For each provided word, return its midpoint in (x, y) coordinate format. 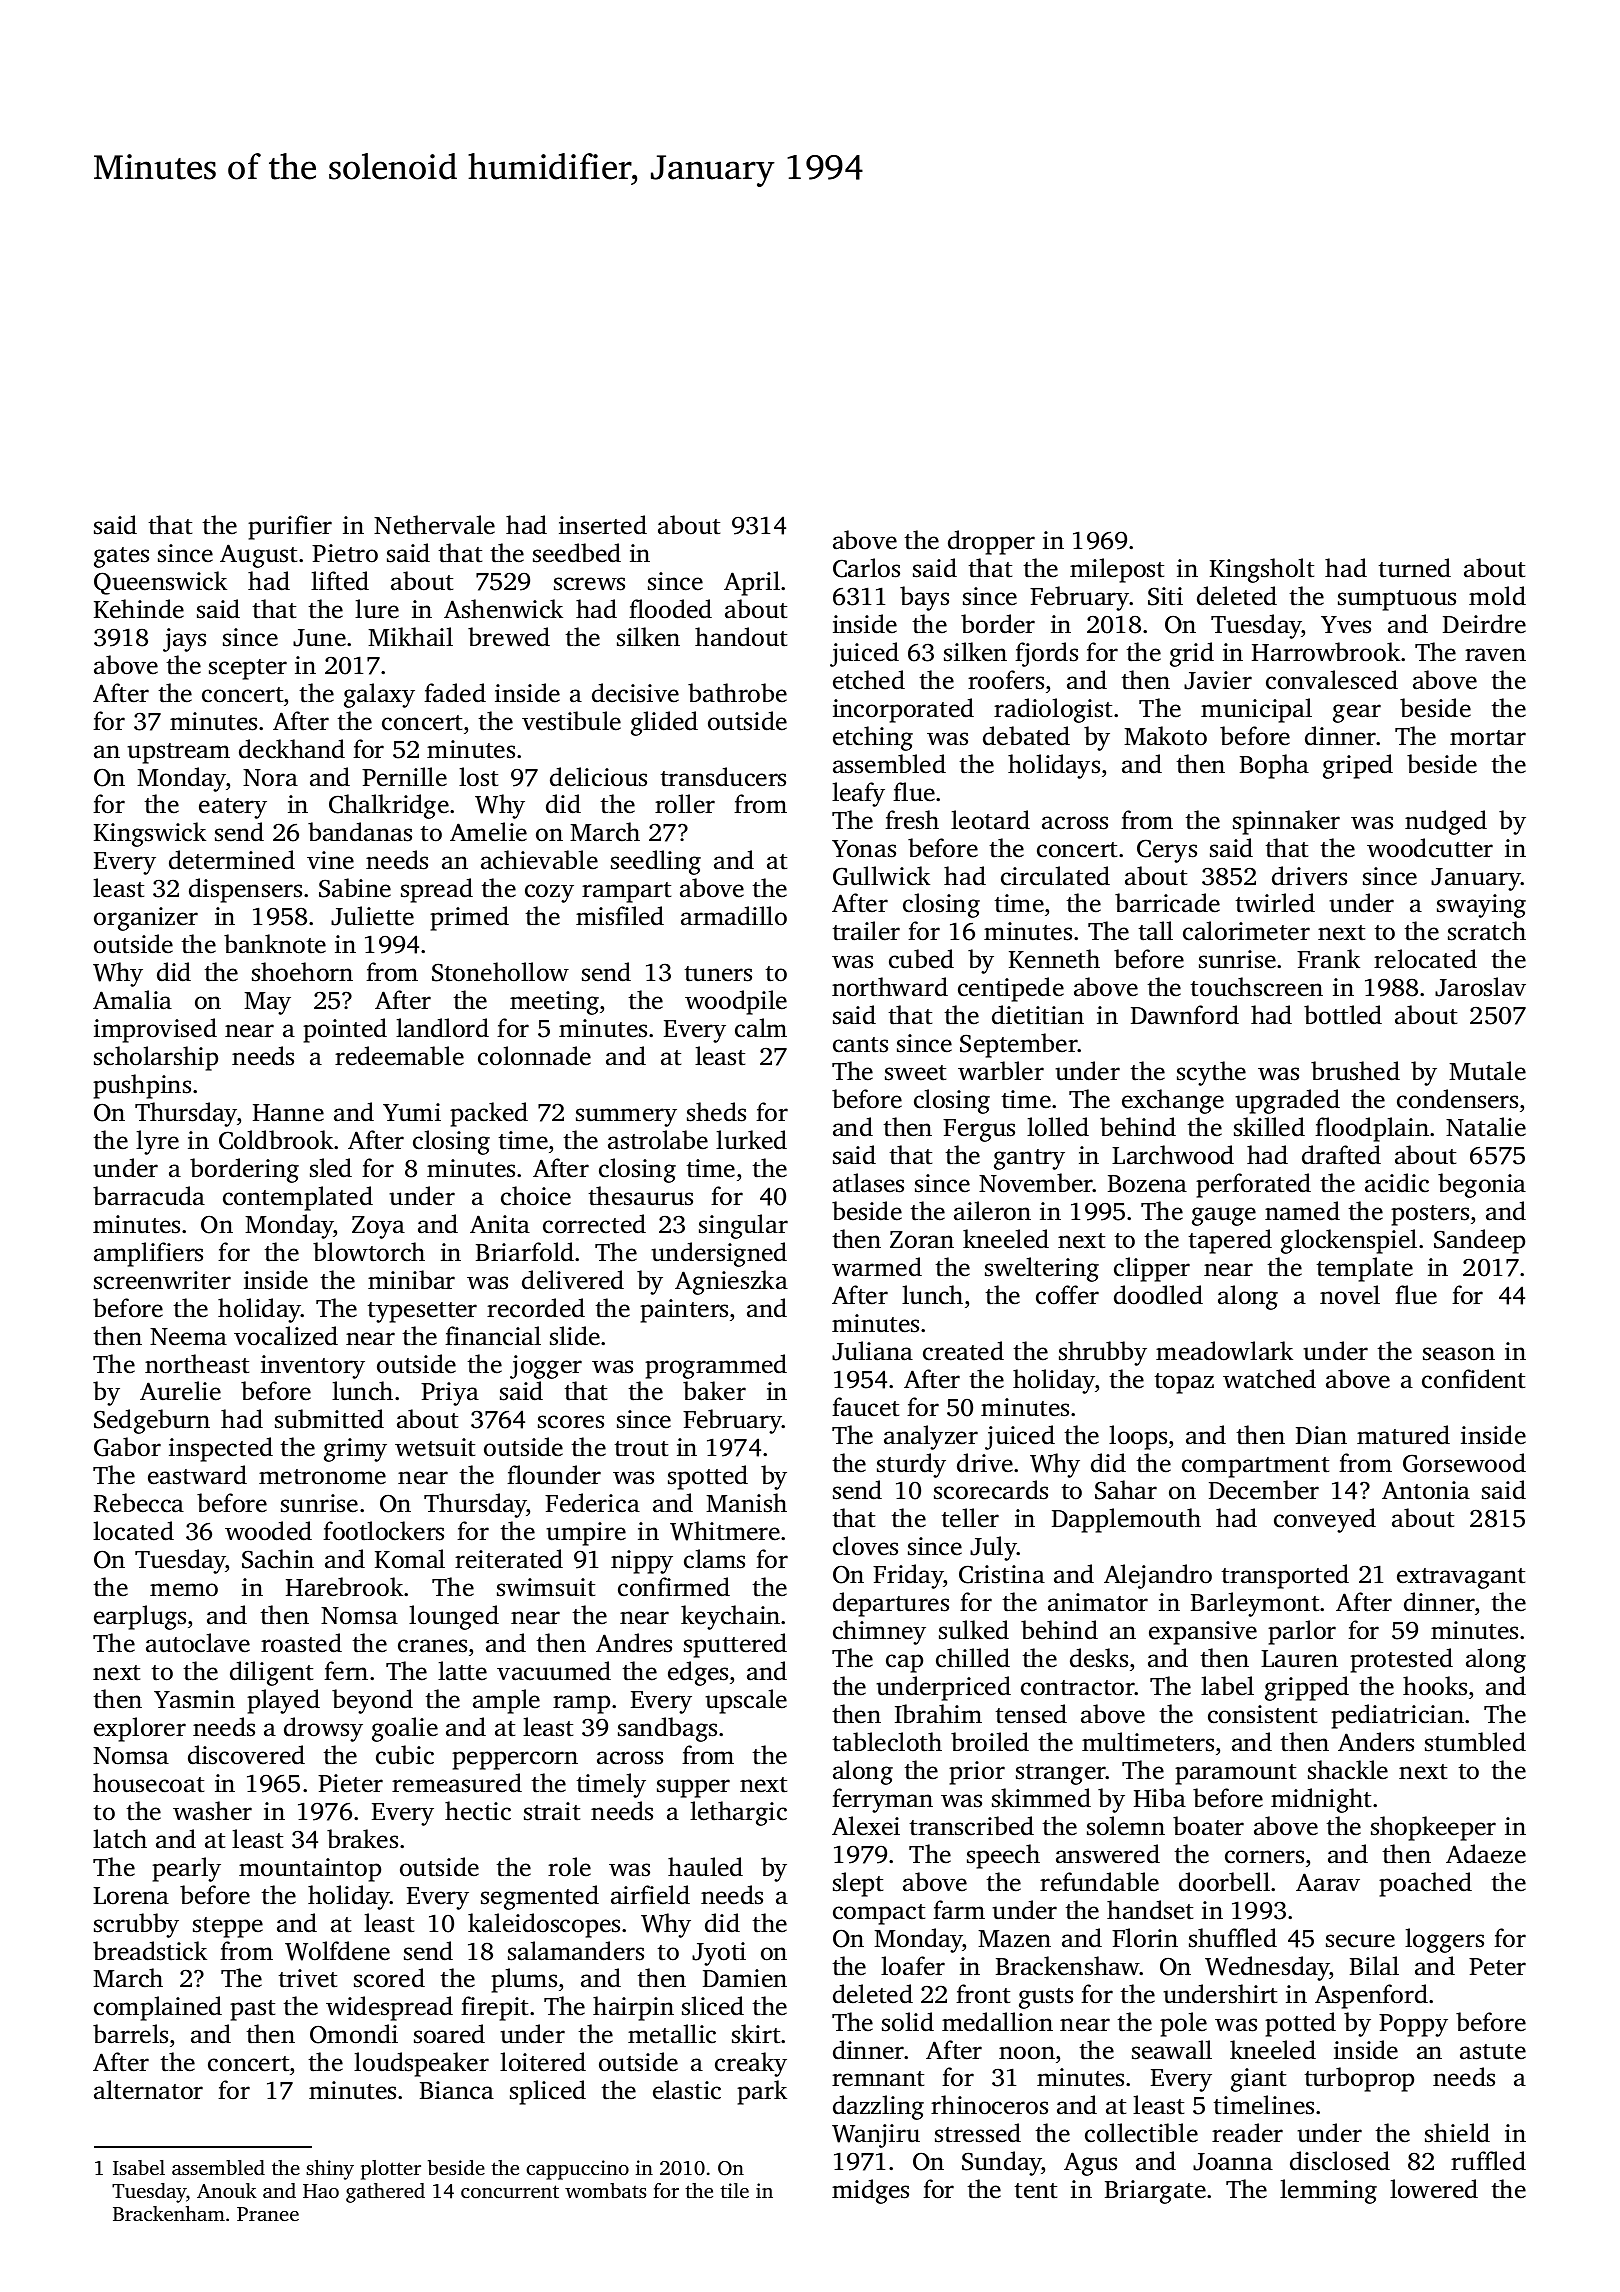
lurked (751, 1140)
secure (1360, 1941)
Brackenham (169, 2213)
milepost (1117, 570)
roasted (301, 1643)
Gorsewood (1464, 1463)
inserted (603, 525)
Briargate (1155, 2192)
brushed (1355, 1071)
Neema (188, 1337)
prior (977, 1773)
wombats (605, 2190)
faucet (865, 1407)
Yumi (412, 1112)
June (319, 638)
